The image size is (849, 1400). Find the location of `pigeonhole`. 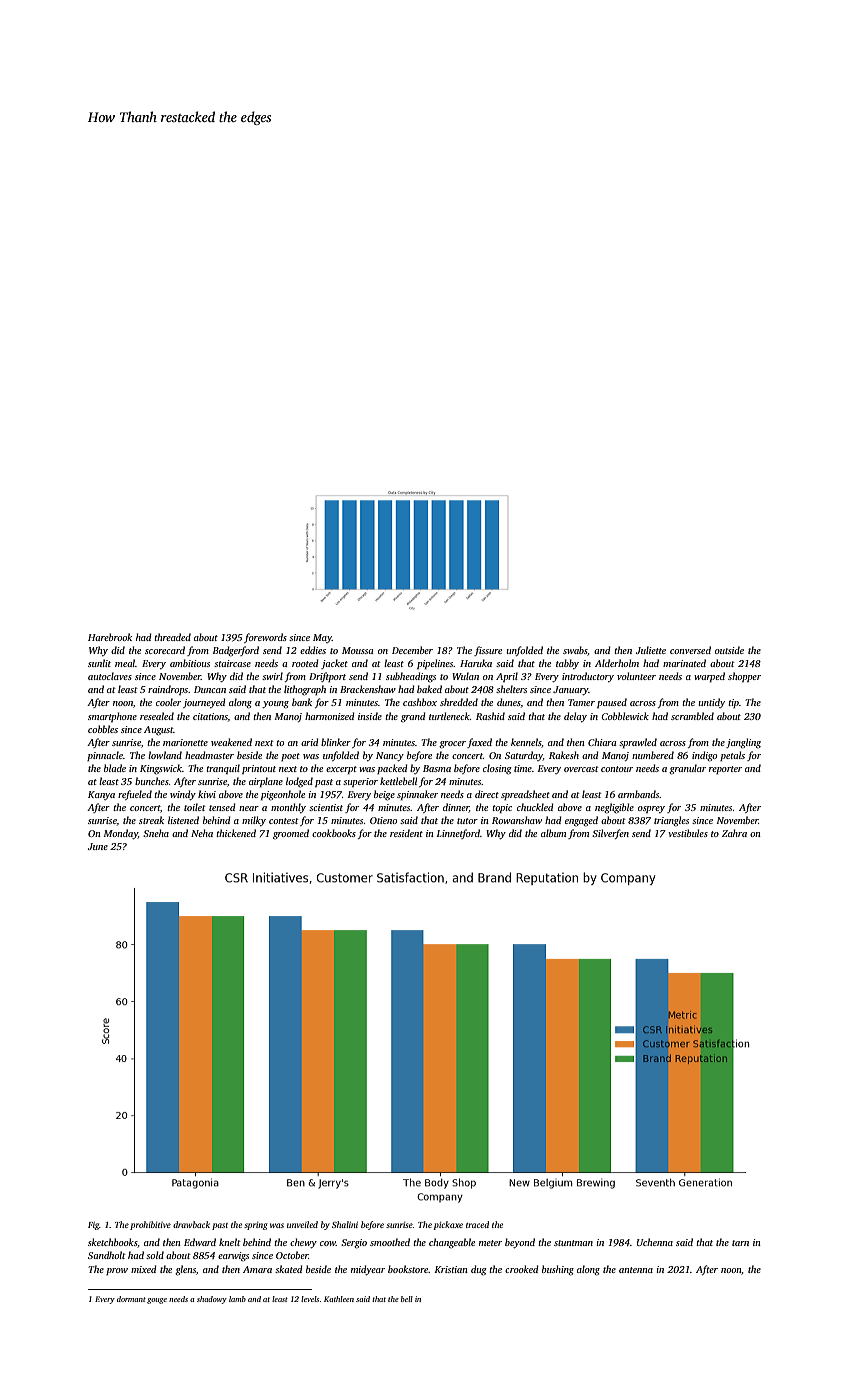

pigeonhole is located at coordinates (283, 795).
